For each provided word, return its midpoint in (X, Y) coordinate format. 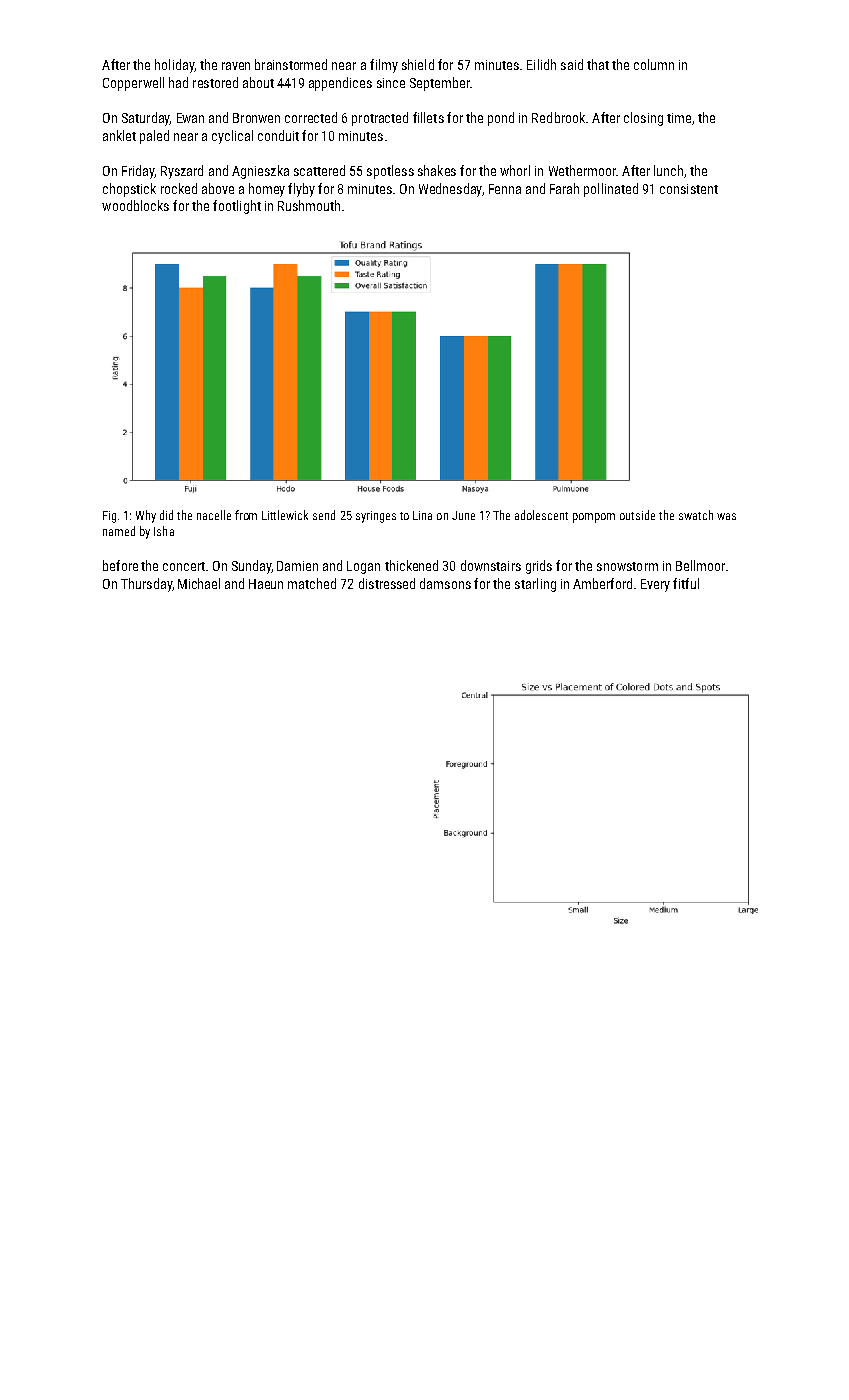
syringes (376, 517)
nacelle (214, 515)
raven (236, 66)
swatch (696, 515)
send (324, 515)
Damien (297, 566)
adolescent (541, 515)
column (654, 64)
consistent (689, 189)
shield (418, 64)
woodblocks (135, 205)
